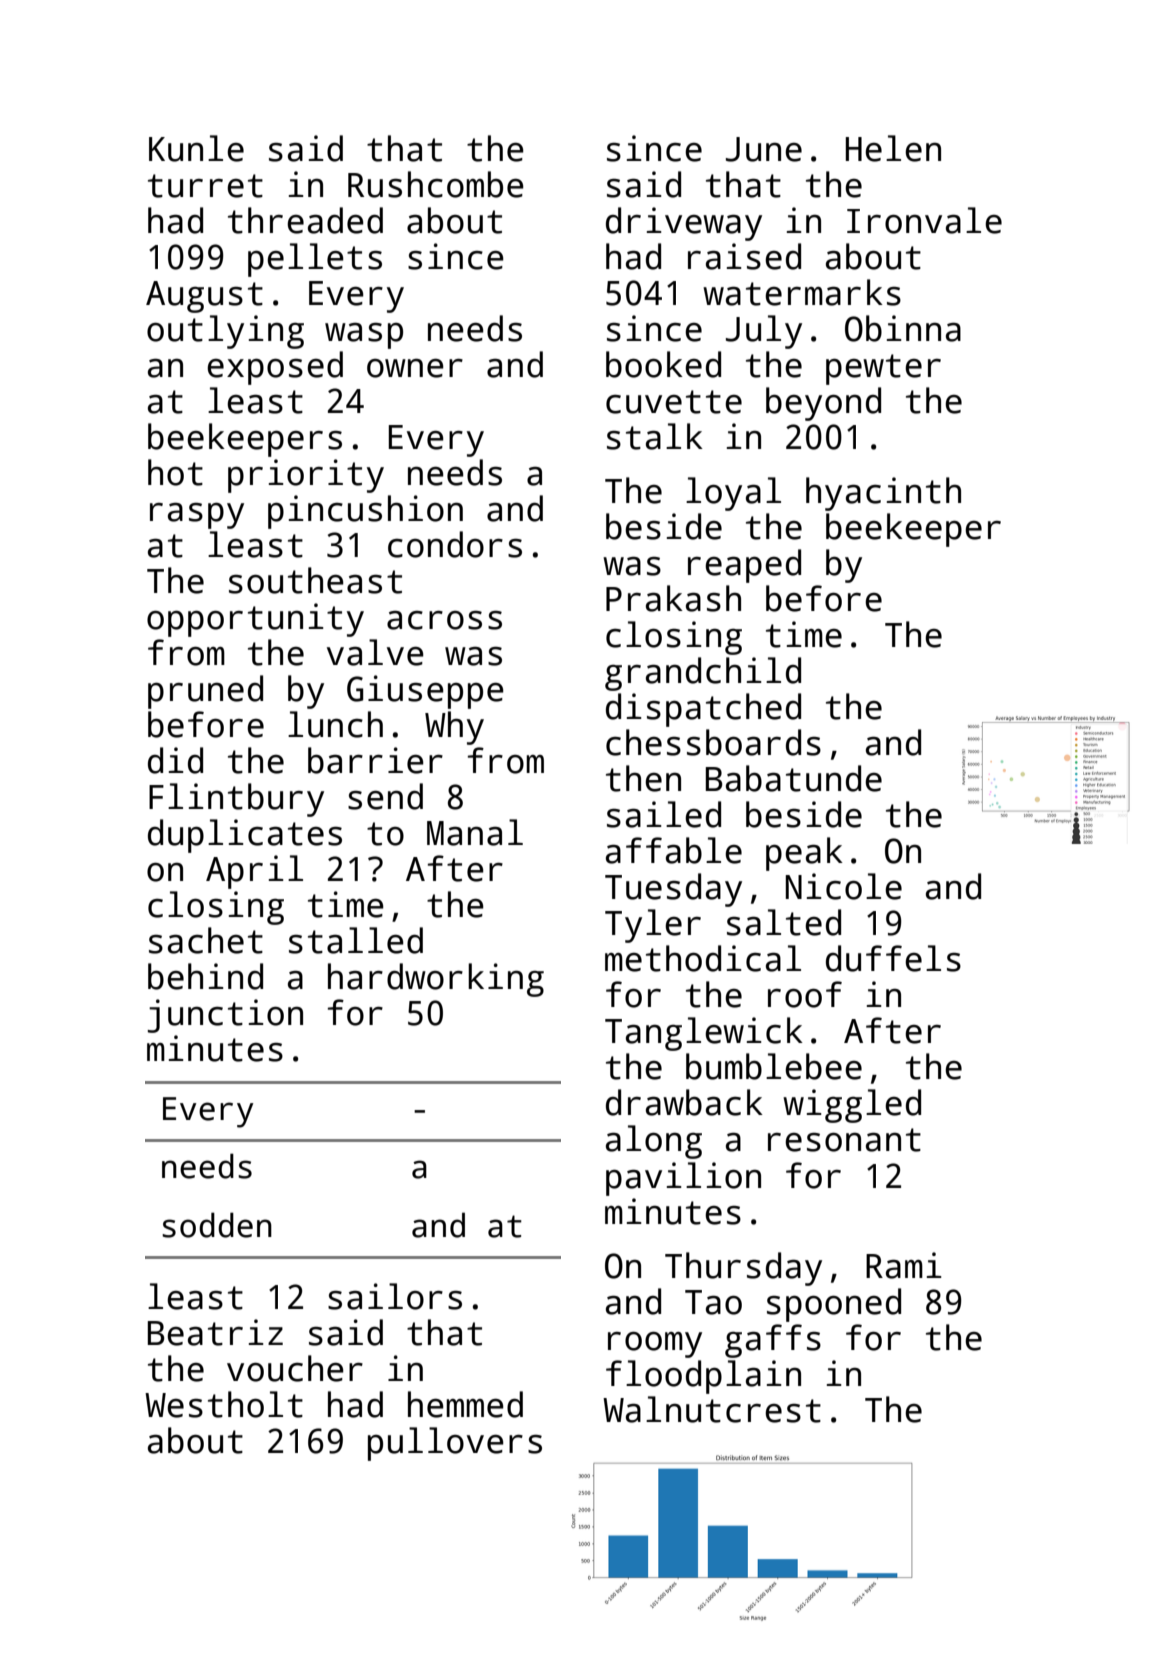  Describe the element at coordinates (205, 692) in the document. I see `pruned` at that location.
